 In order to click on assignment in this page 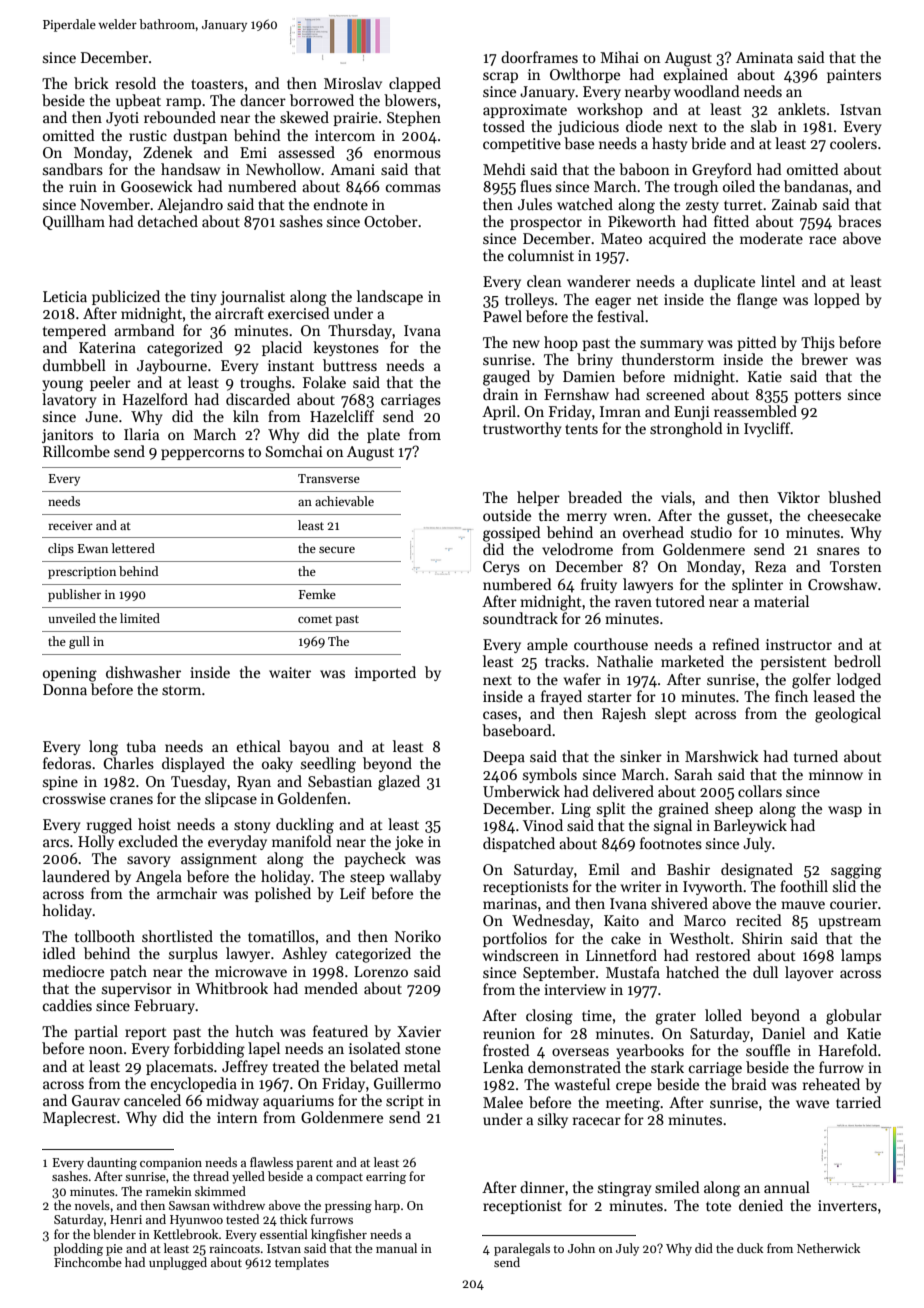, I will do `click(219, 860)`.
